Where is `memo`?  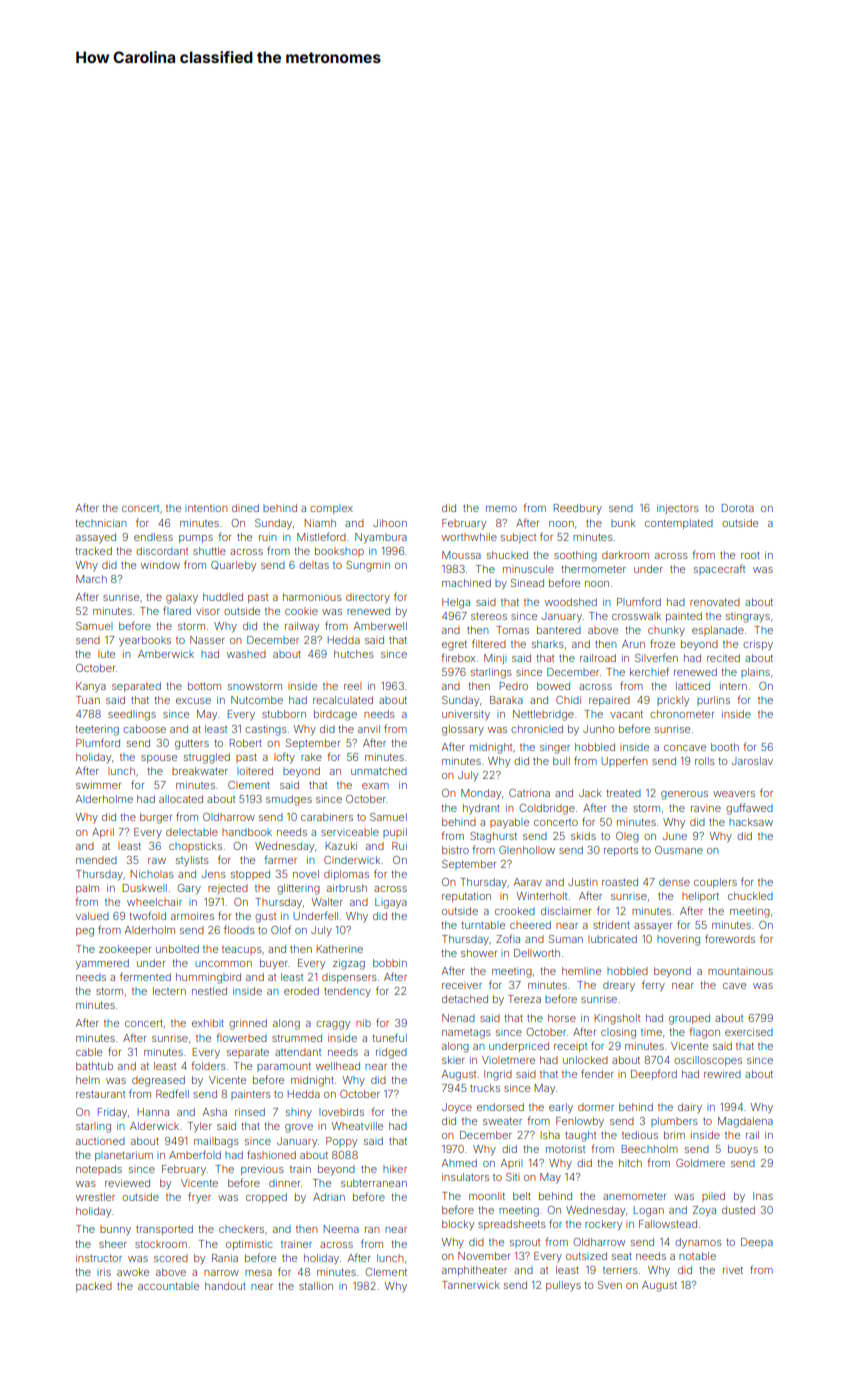 memo is located at coordinates (501, 509).
